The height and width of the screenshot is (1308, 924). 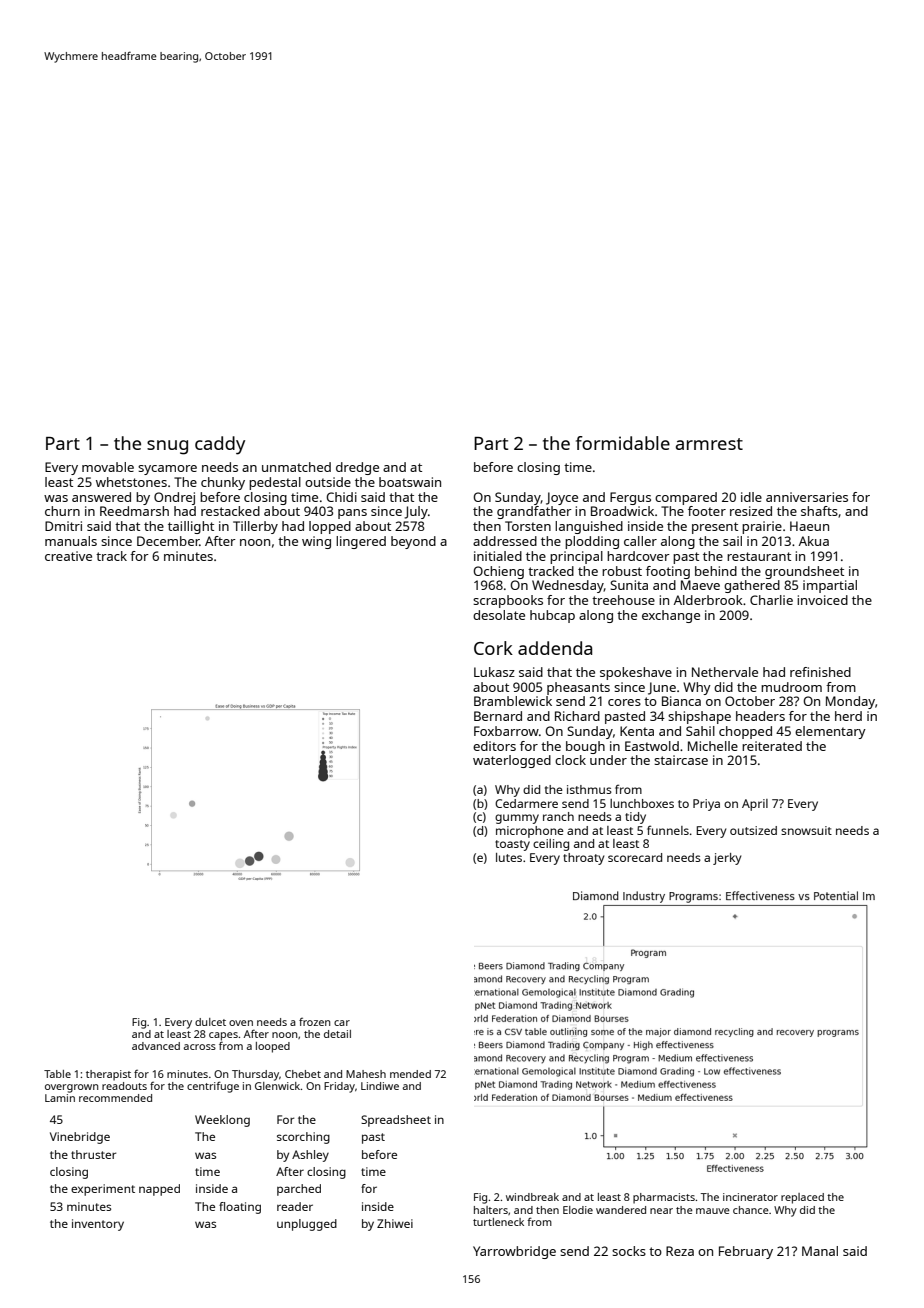 What do you see at coordinates (361, 542) in the screenshot?
I see `lingered` at bounding box center [361, 542].
